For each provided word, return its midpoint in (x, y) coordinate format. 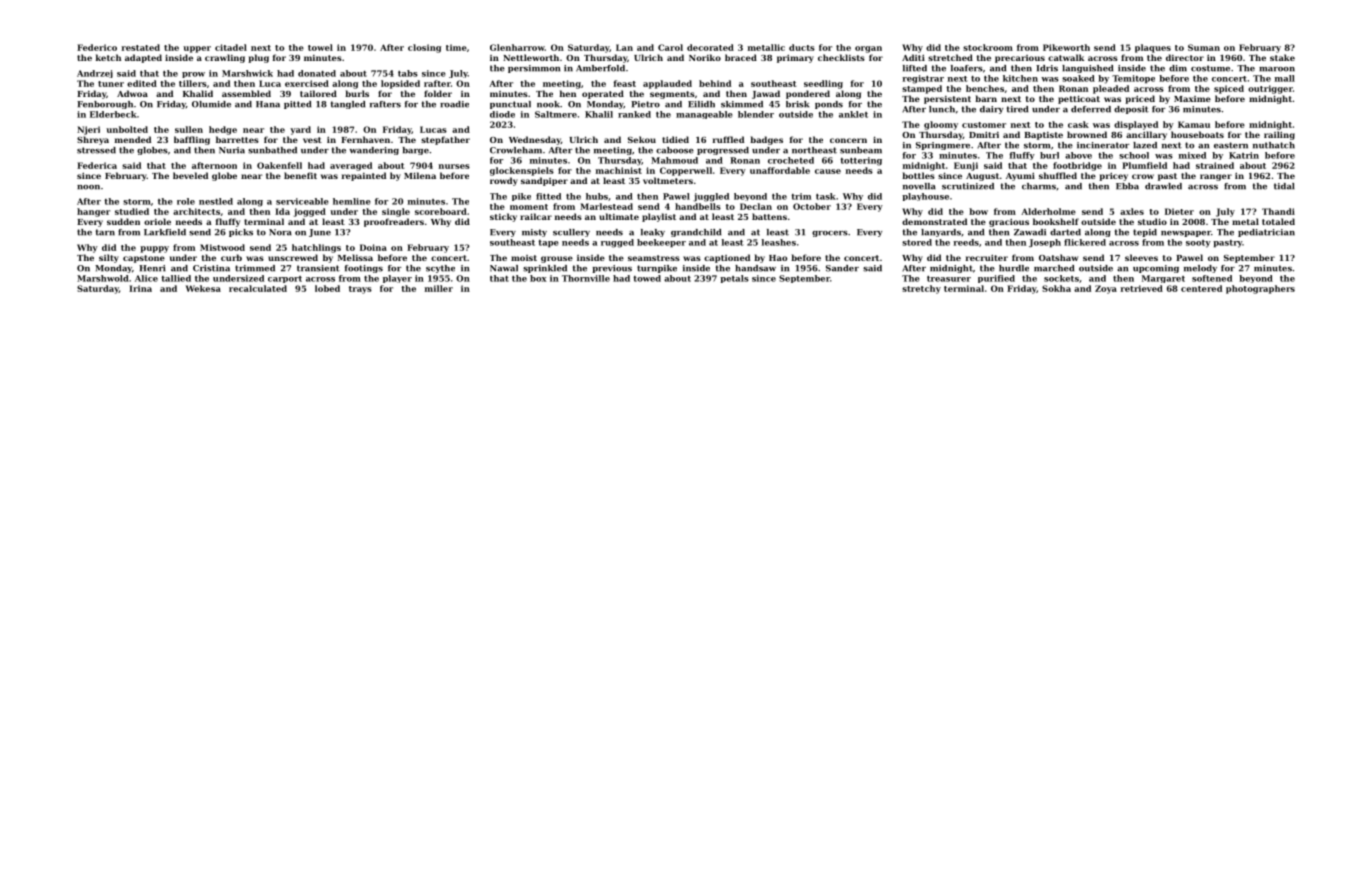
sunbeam (861, 150)
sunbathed (272, 150)
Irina (140, 288)
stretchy (921, 289)
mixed (1192, 155)
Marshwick (247, 73)
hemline (352, 201)
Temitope (1133, 79)
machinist (619, 170)
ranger (1216, 177)
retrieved (1141, 288)
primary (795, 58)
